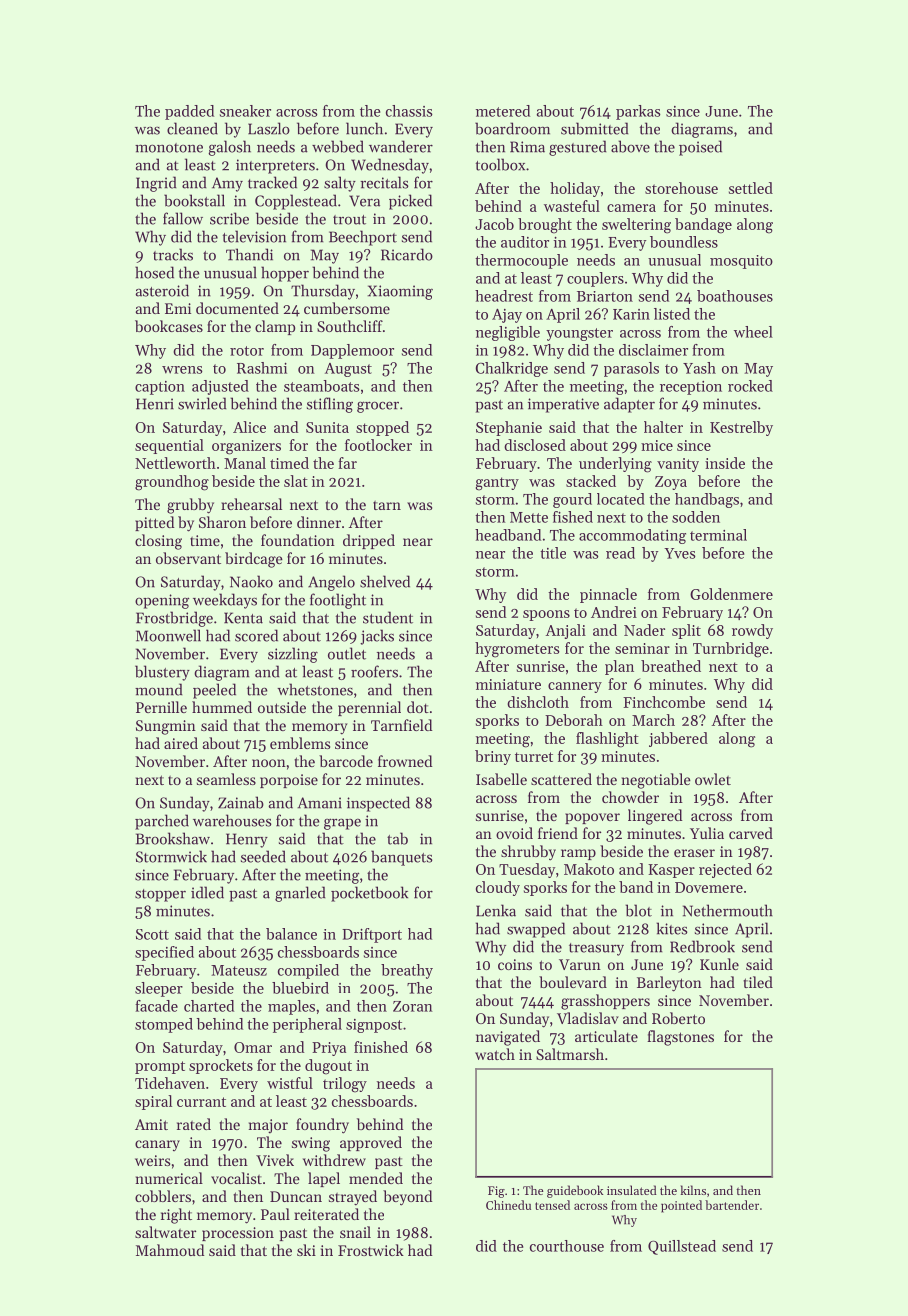 The image size is (908, 1316). What do you see at coordinates (232, 820) in the screenshot?
I see `warehouses` at bounding box center [232, 820].
